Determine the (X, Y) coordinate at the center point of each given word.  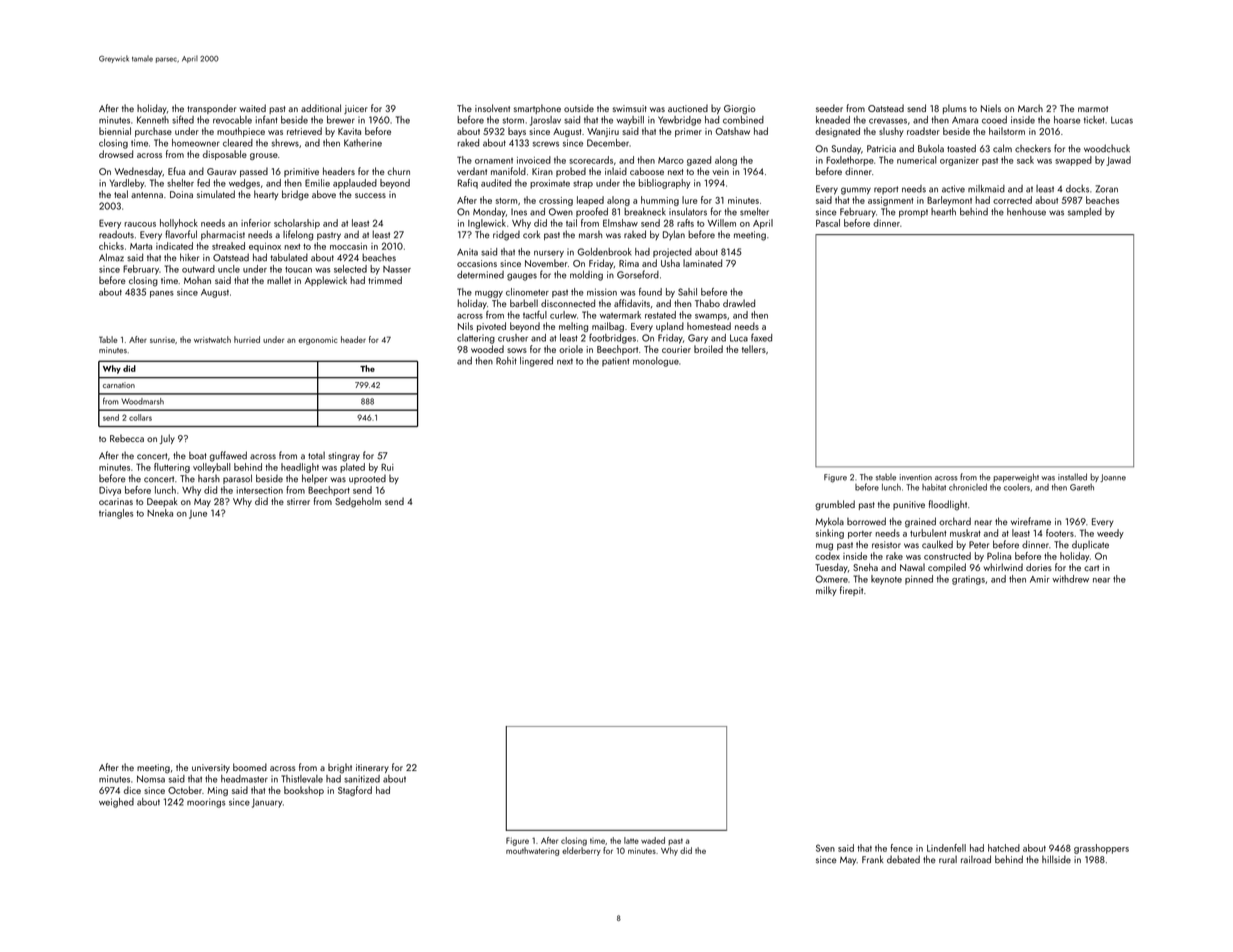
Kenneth (153, 120)
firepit (851, 591)
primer (688, 132)
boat (197, 455)
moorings (206, 803)
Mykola (829, 522)
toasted (961, 148)
